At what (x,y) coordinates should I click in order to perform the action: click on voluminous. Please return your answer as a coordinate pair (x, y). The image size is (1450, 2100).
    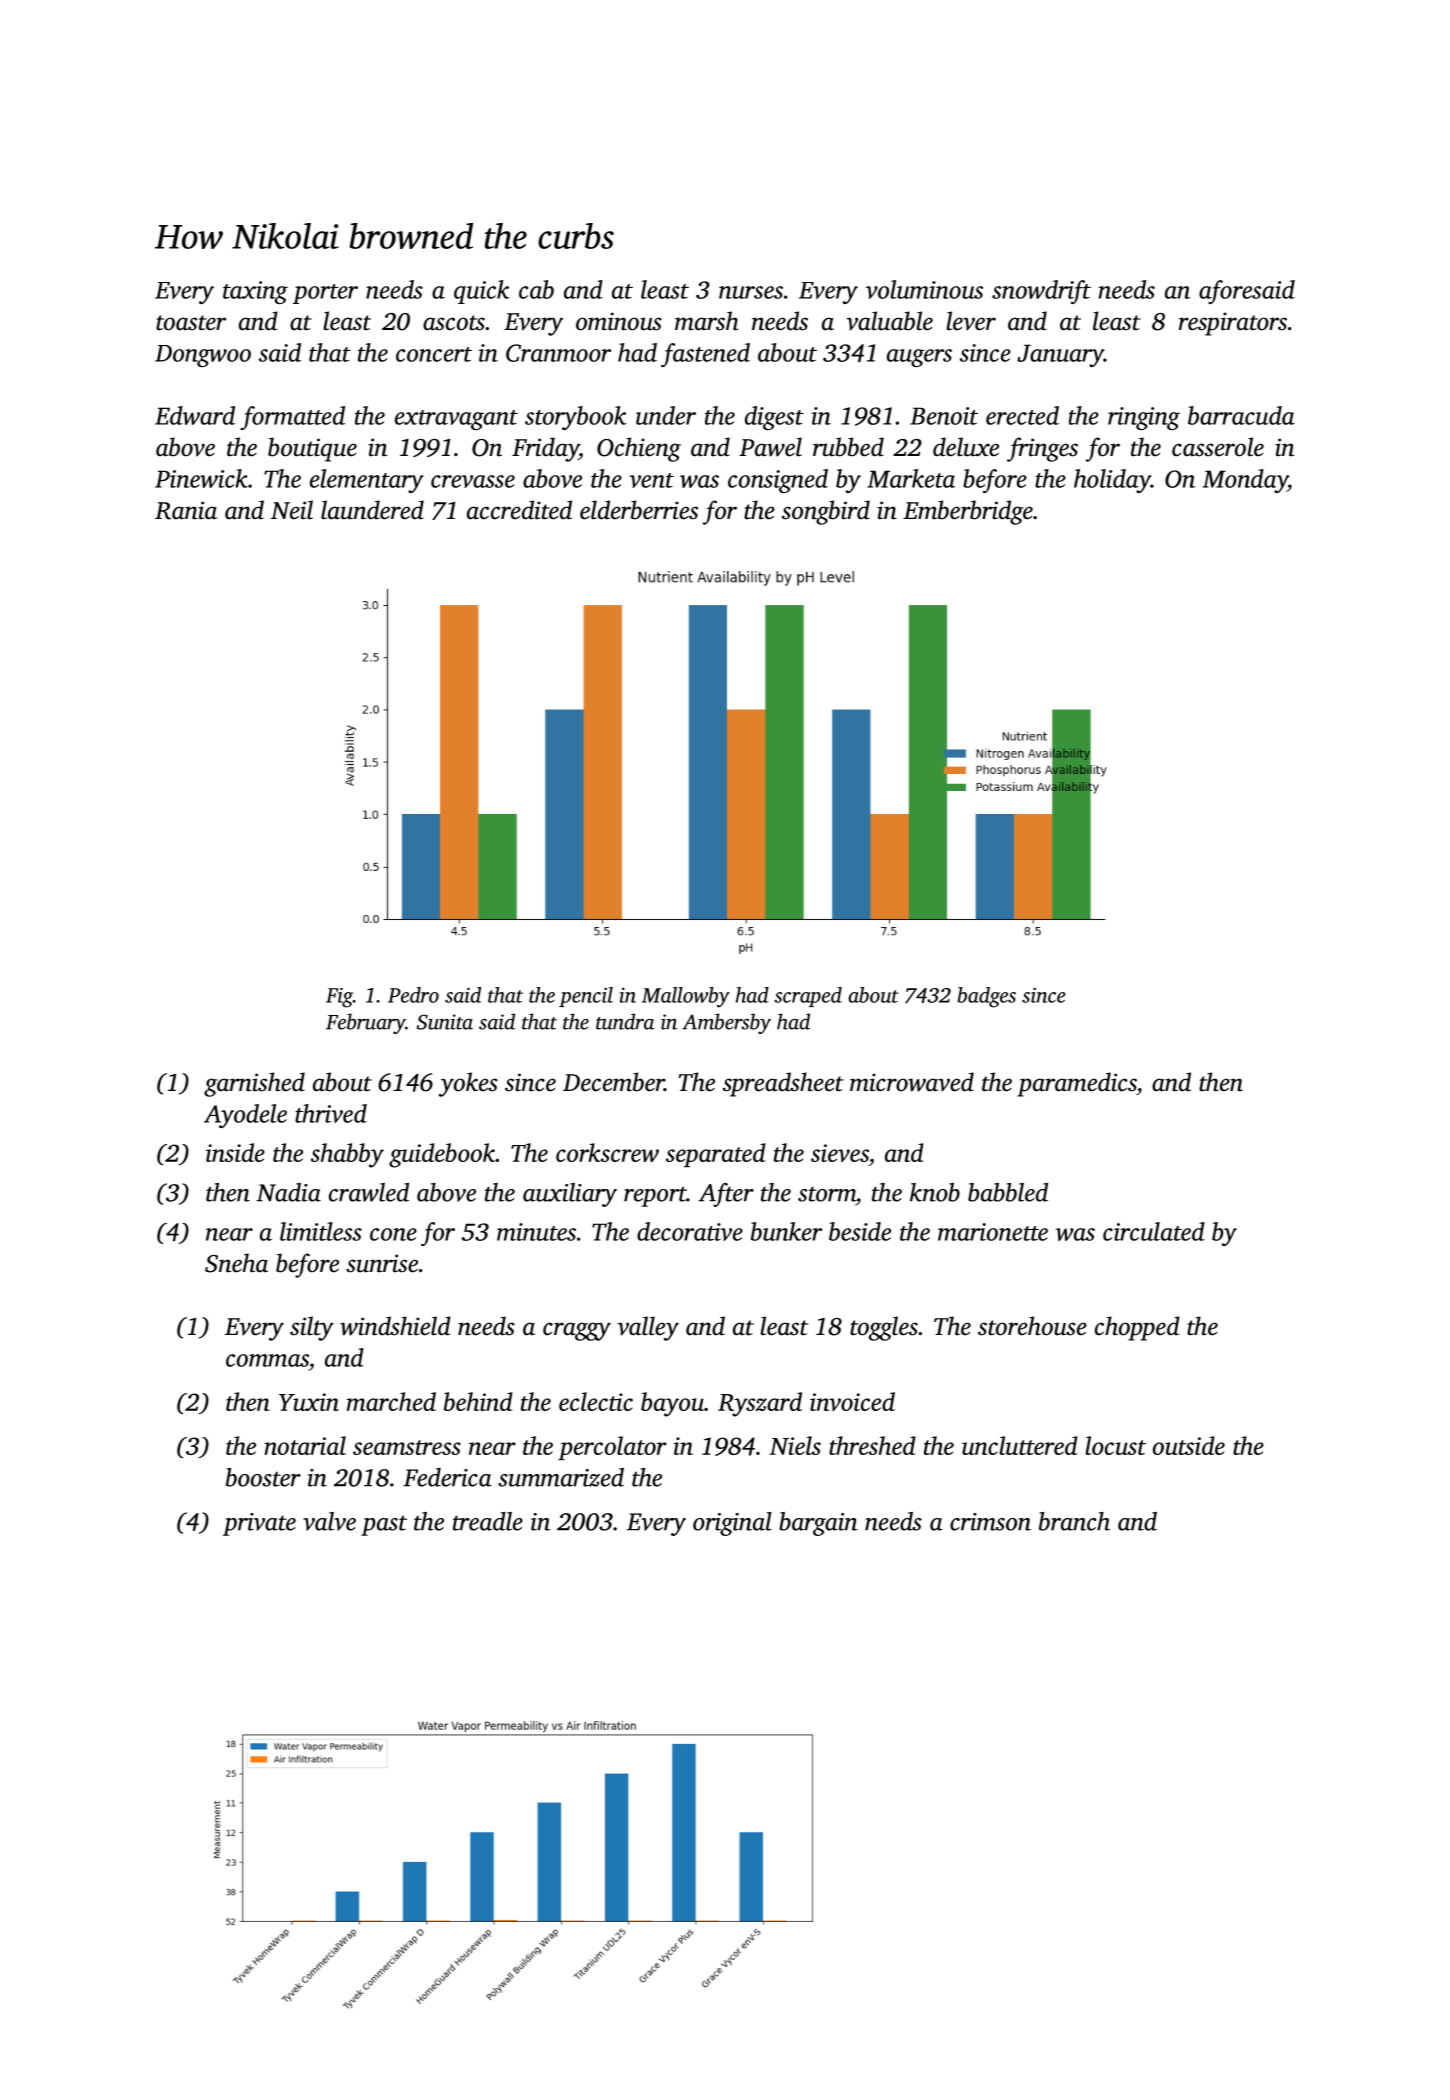
    Looking at the image, I should click on (924, 289).
